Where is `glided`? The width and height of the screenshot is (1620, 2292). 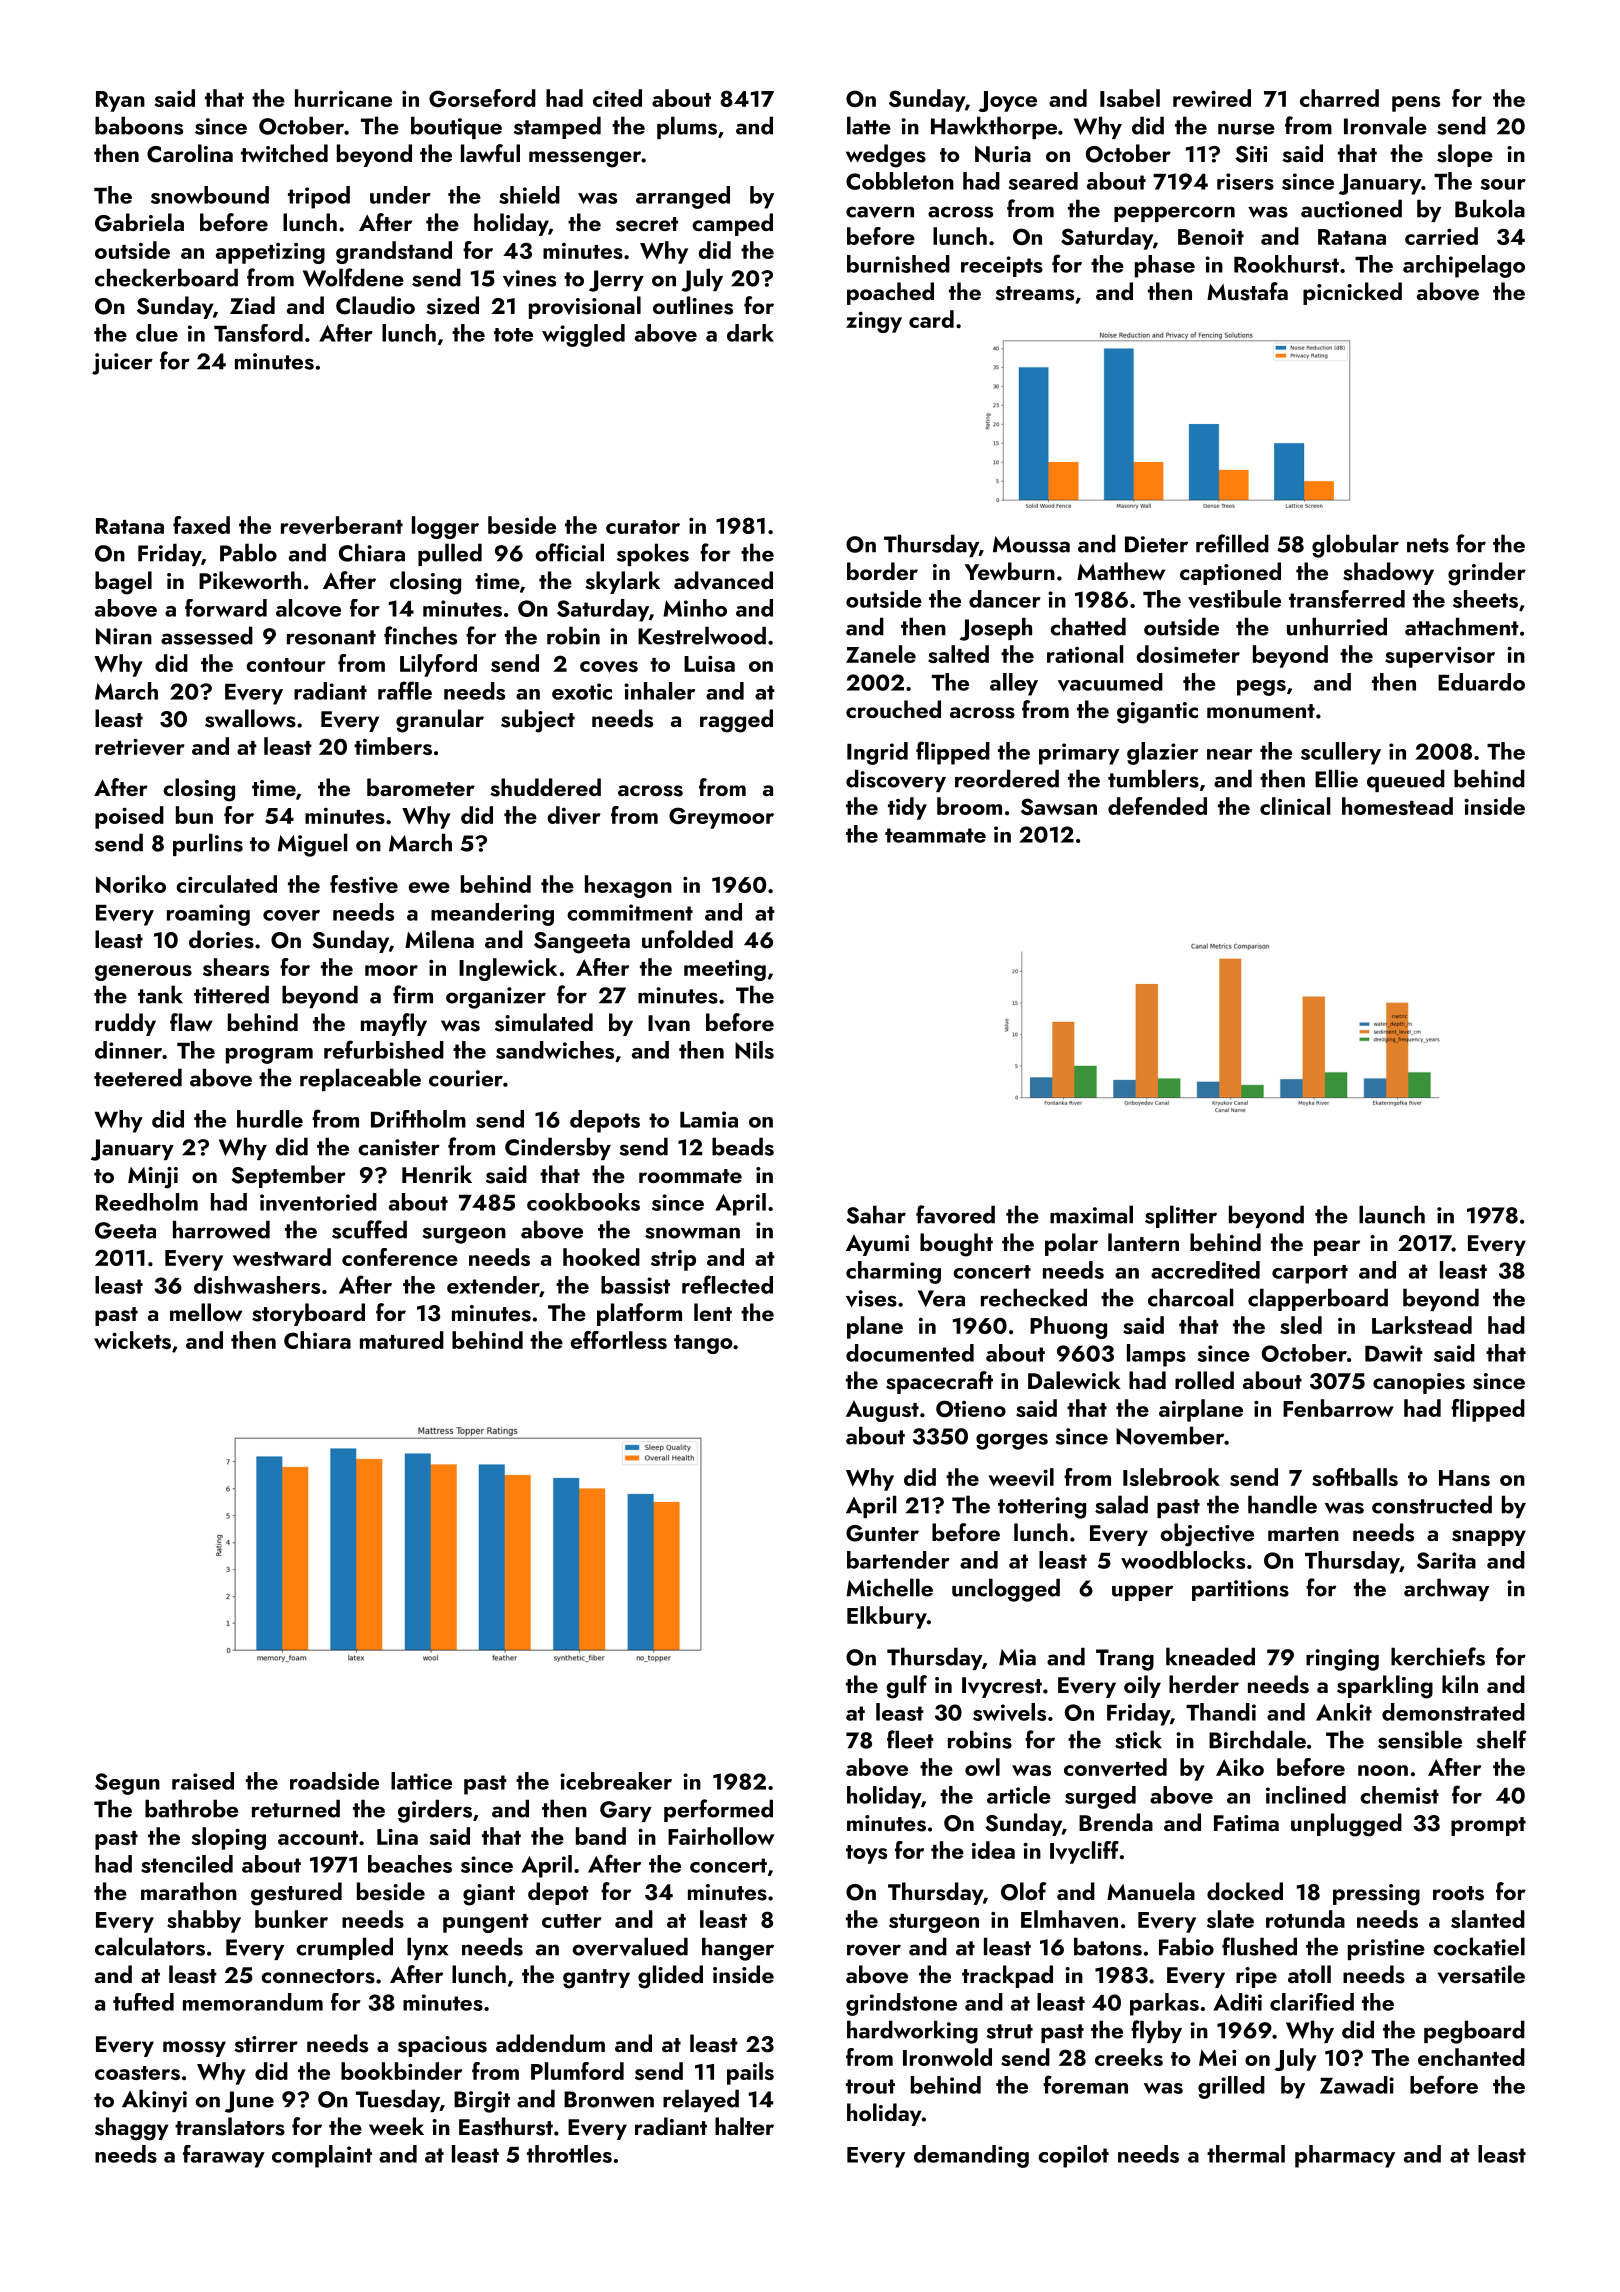 glided is located at coordinates (670, 1977).
